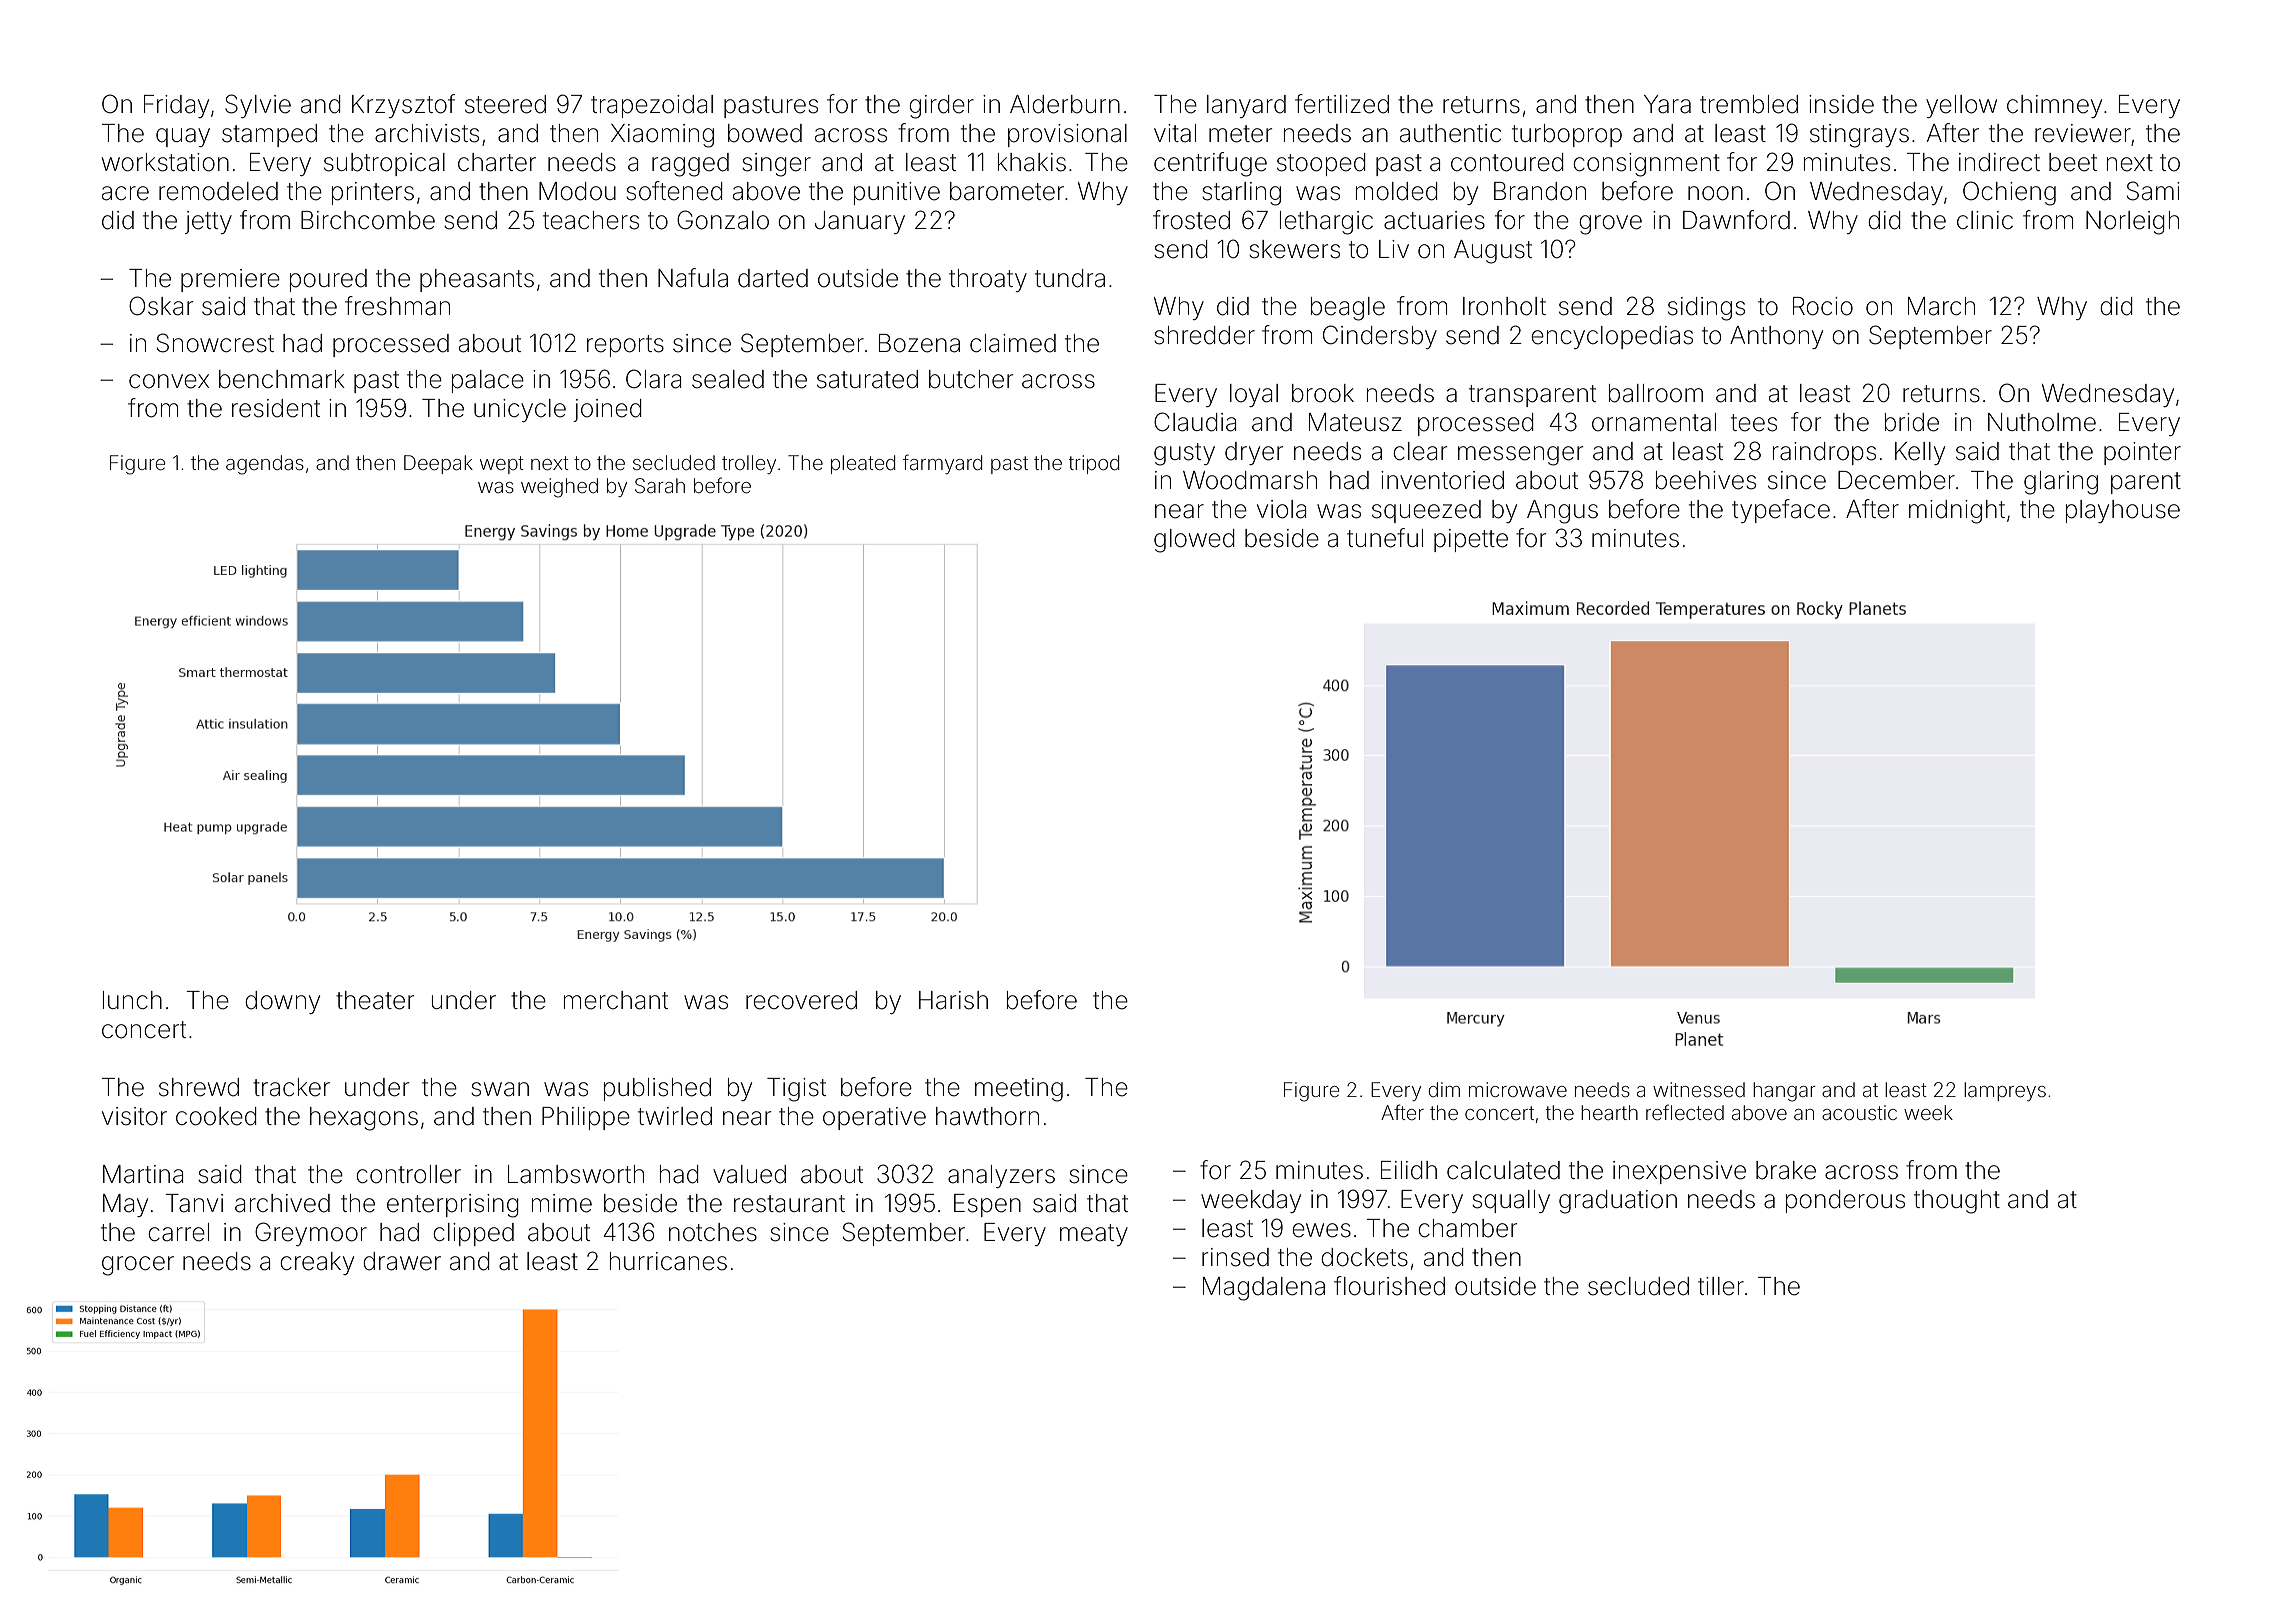 Image resolution: width=2282 pixels, height=1614 pixels. Describe the element at coordinates (317, 1263) in the image. I see `creaky` at that location.
